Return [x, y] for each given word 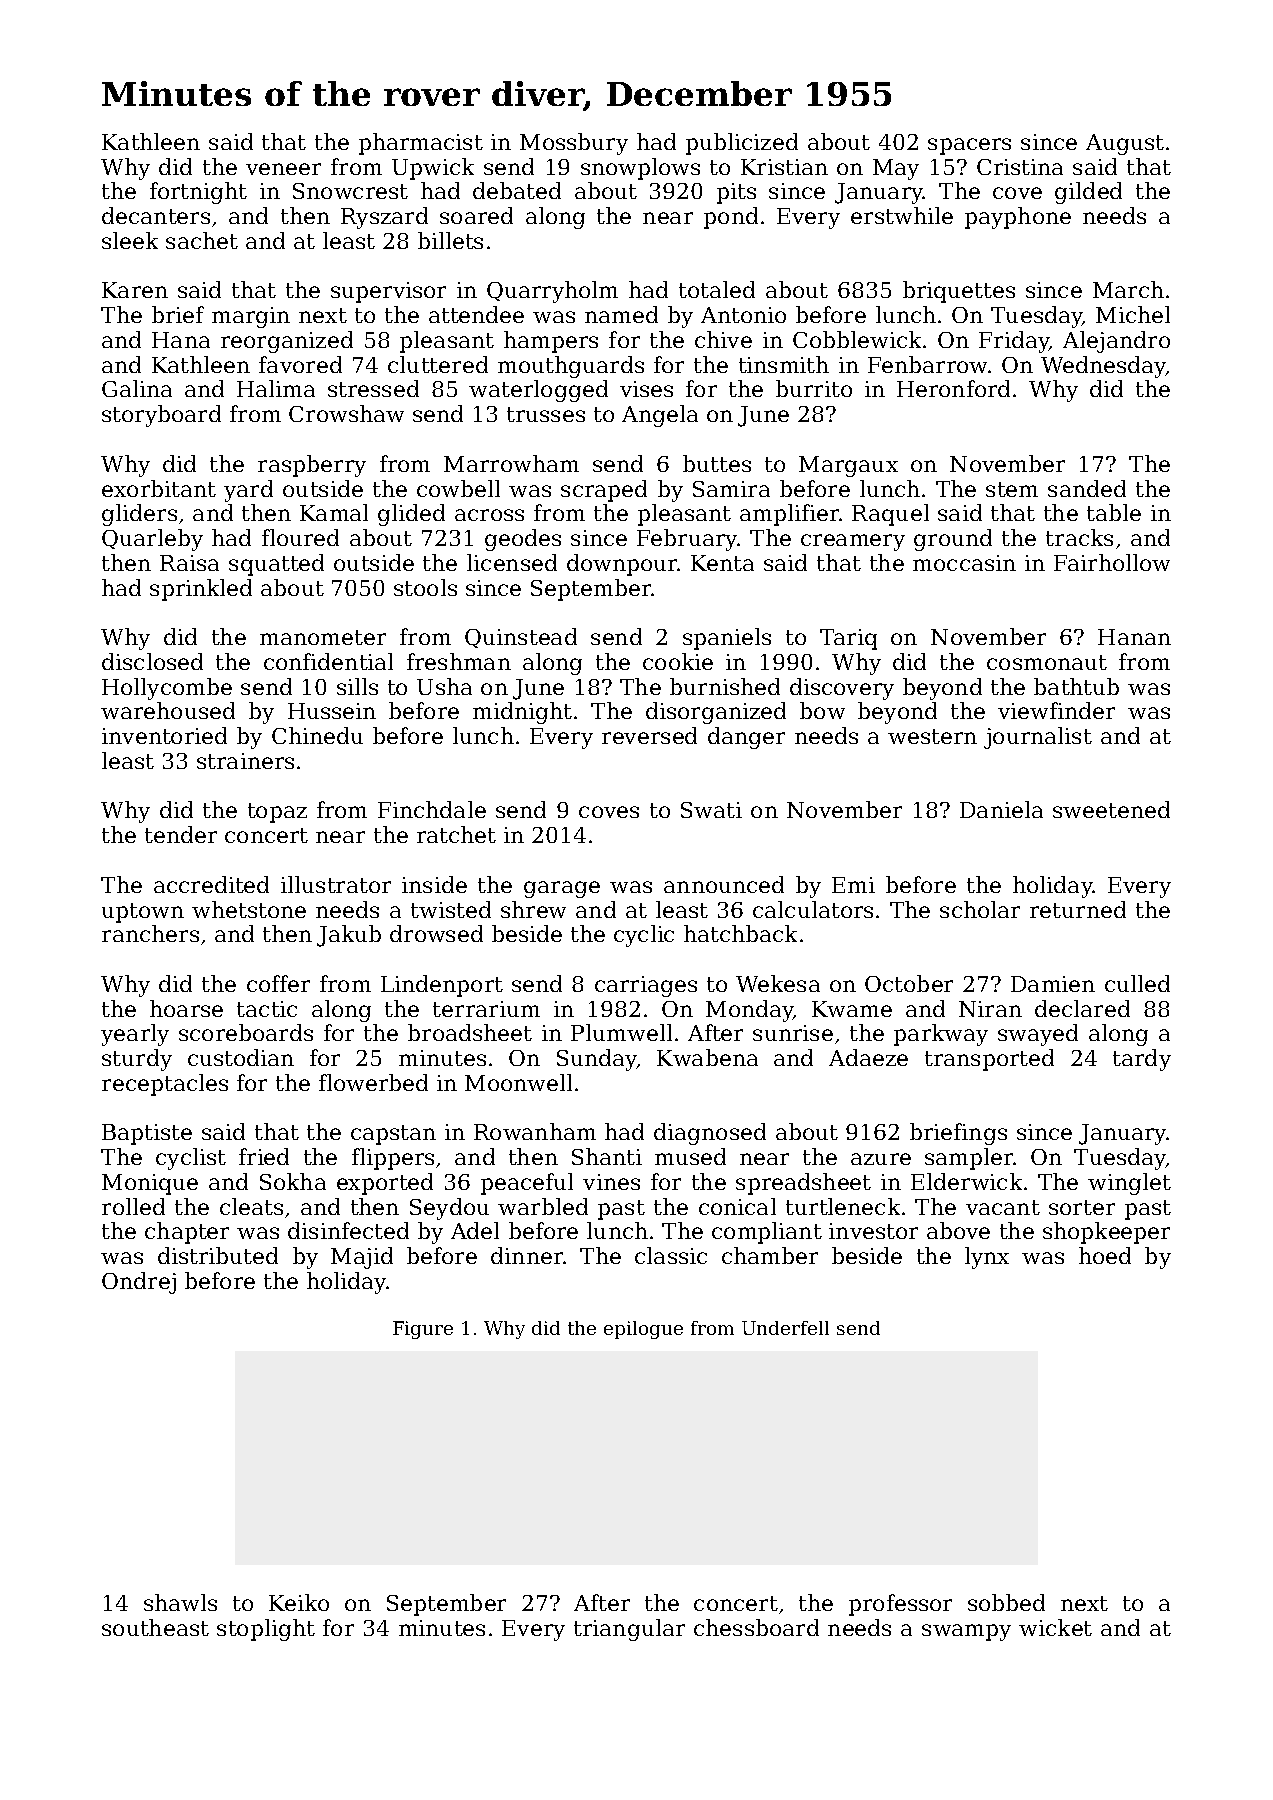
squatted [276, 565]
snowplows [640, 169]
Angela [660, 416]
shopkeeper [1106, 1233]
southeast [155, 1627]
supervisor [388, 292]
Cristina [1020, 167]
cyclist [191, 1159]
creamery [853, 542]
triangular [629, 1630]
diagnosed [710, 1134]
